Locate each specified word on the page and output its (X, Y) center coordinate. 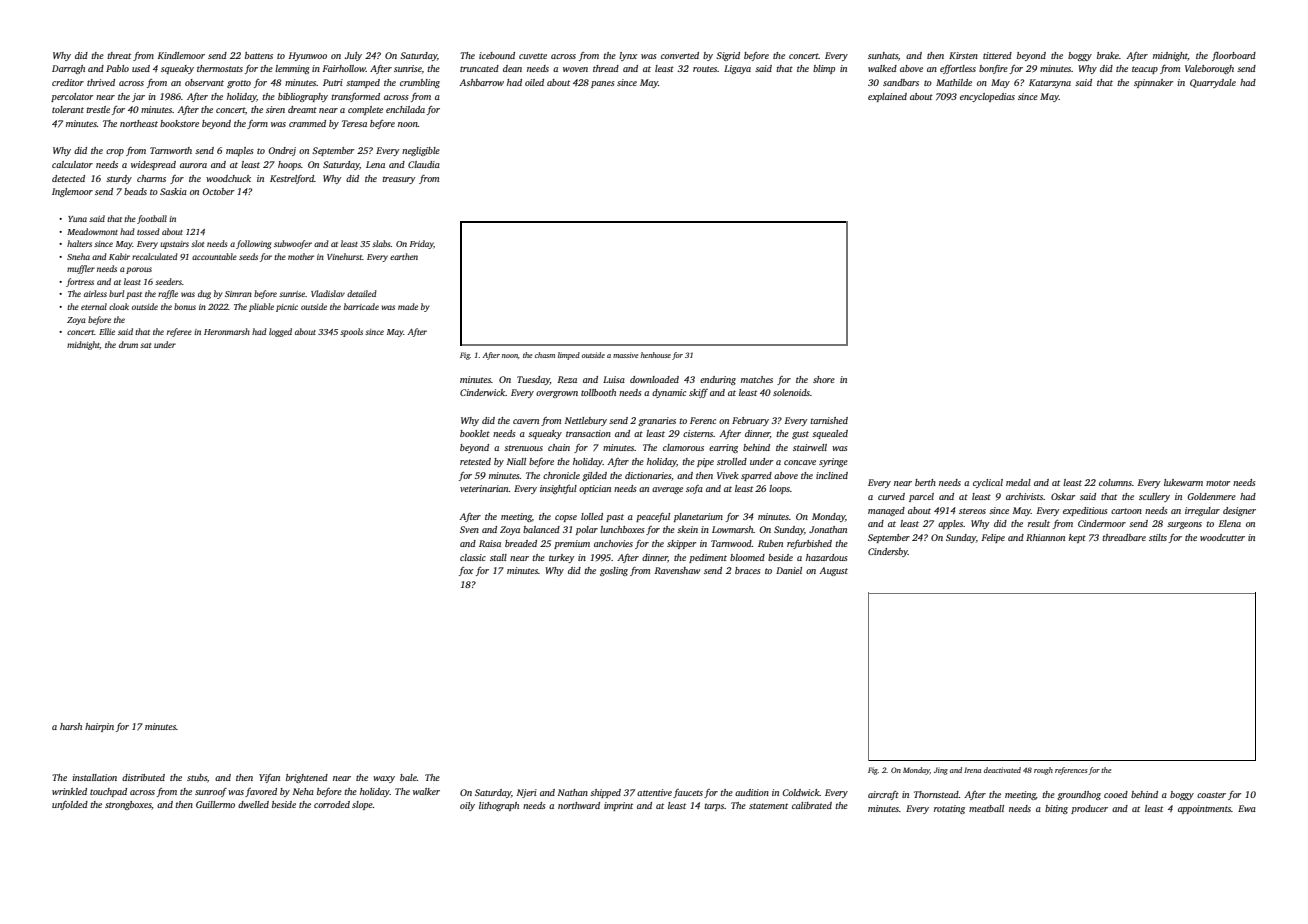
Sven (469, 529)
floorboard (1234, 56)
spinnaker (1153, 83)
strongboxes (128, 805)
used (141, 68)
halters (79, 243)
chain (559, 447)
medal (1018, 482)
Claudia (424, 164)
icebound (497, 55)
